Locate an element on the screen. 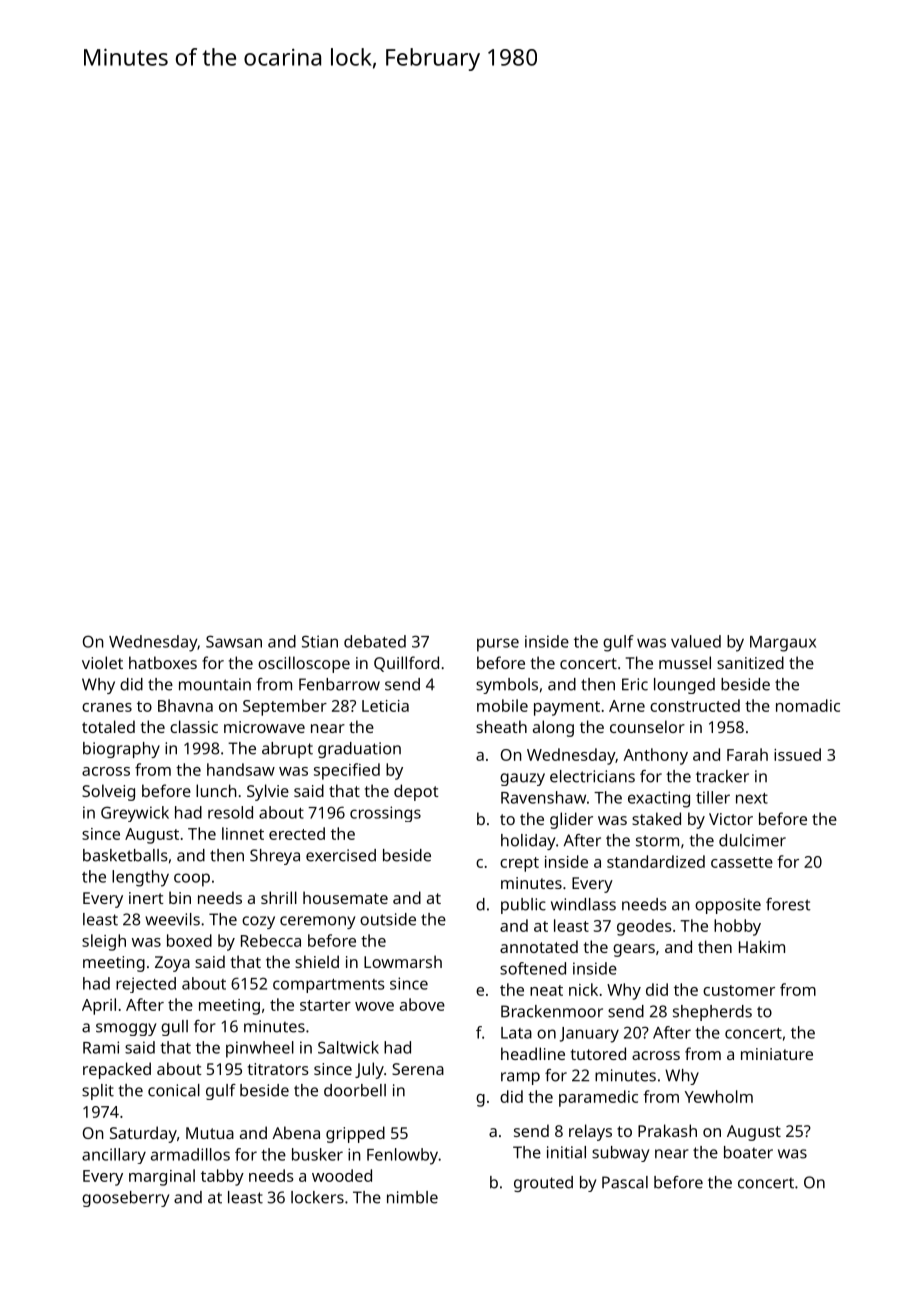  customer is located at coordinates (739, 990).
